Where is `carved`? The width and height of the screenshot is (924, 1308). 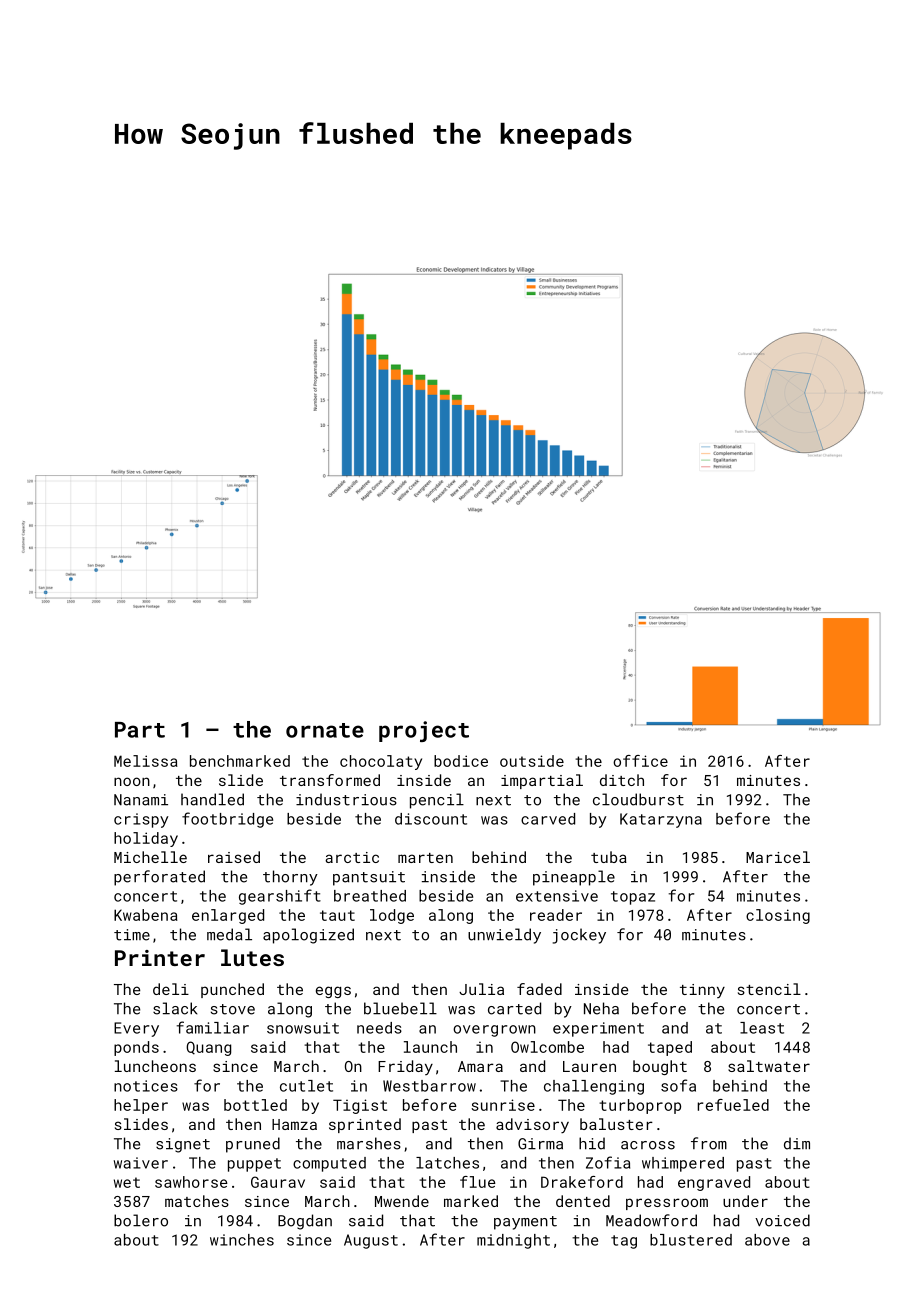
carved is located at coordinates (548, 819).
